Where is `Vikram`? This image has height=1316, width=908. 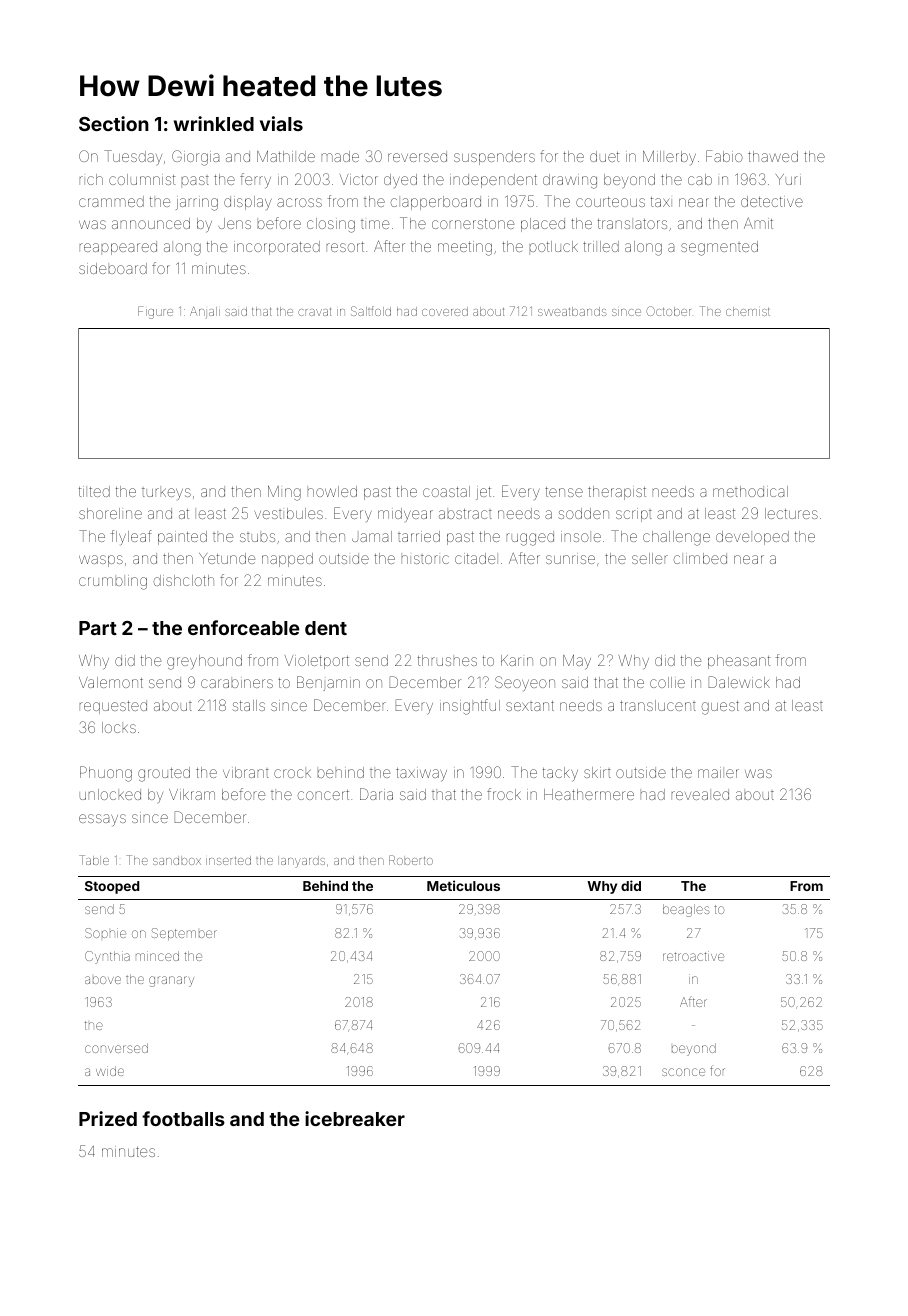
Vikram is located at coordinates (192, 794).
